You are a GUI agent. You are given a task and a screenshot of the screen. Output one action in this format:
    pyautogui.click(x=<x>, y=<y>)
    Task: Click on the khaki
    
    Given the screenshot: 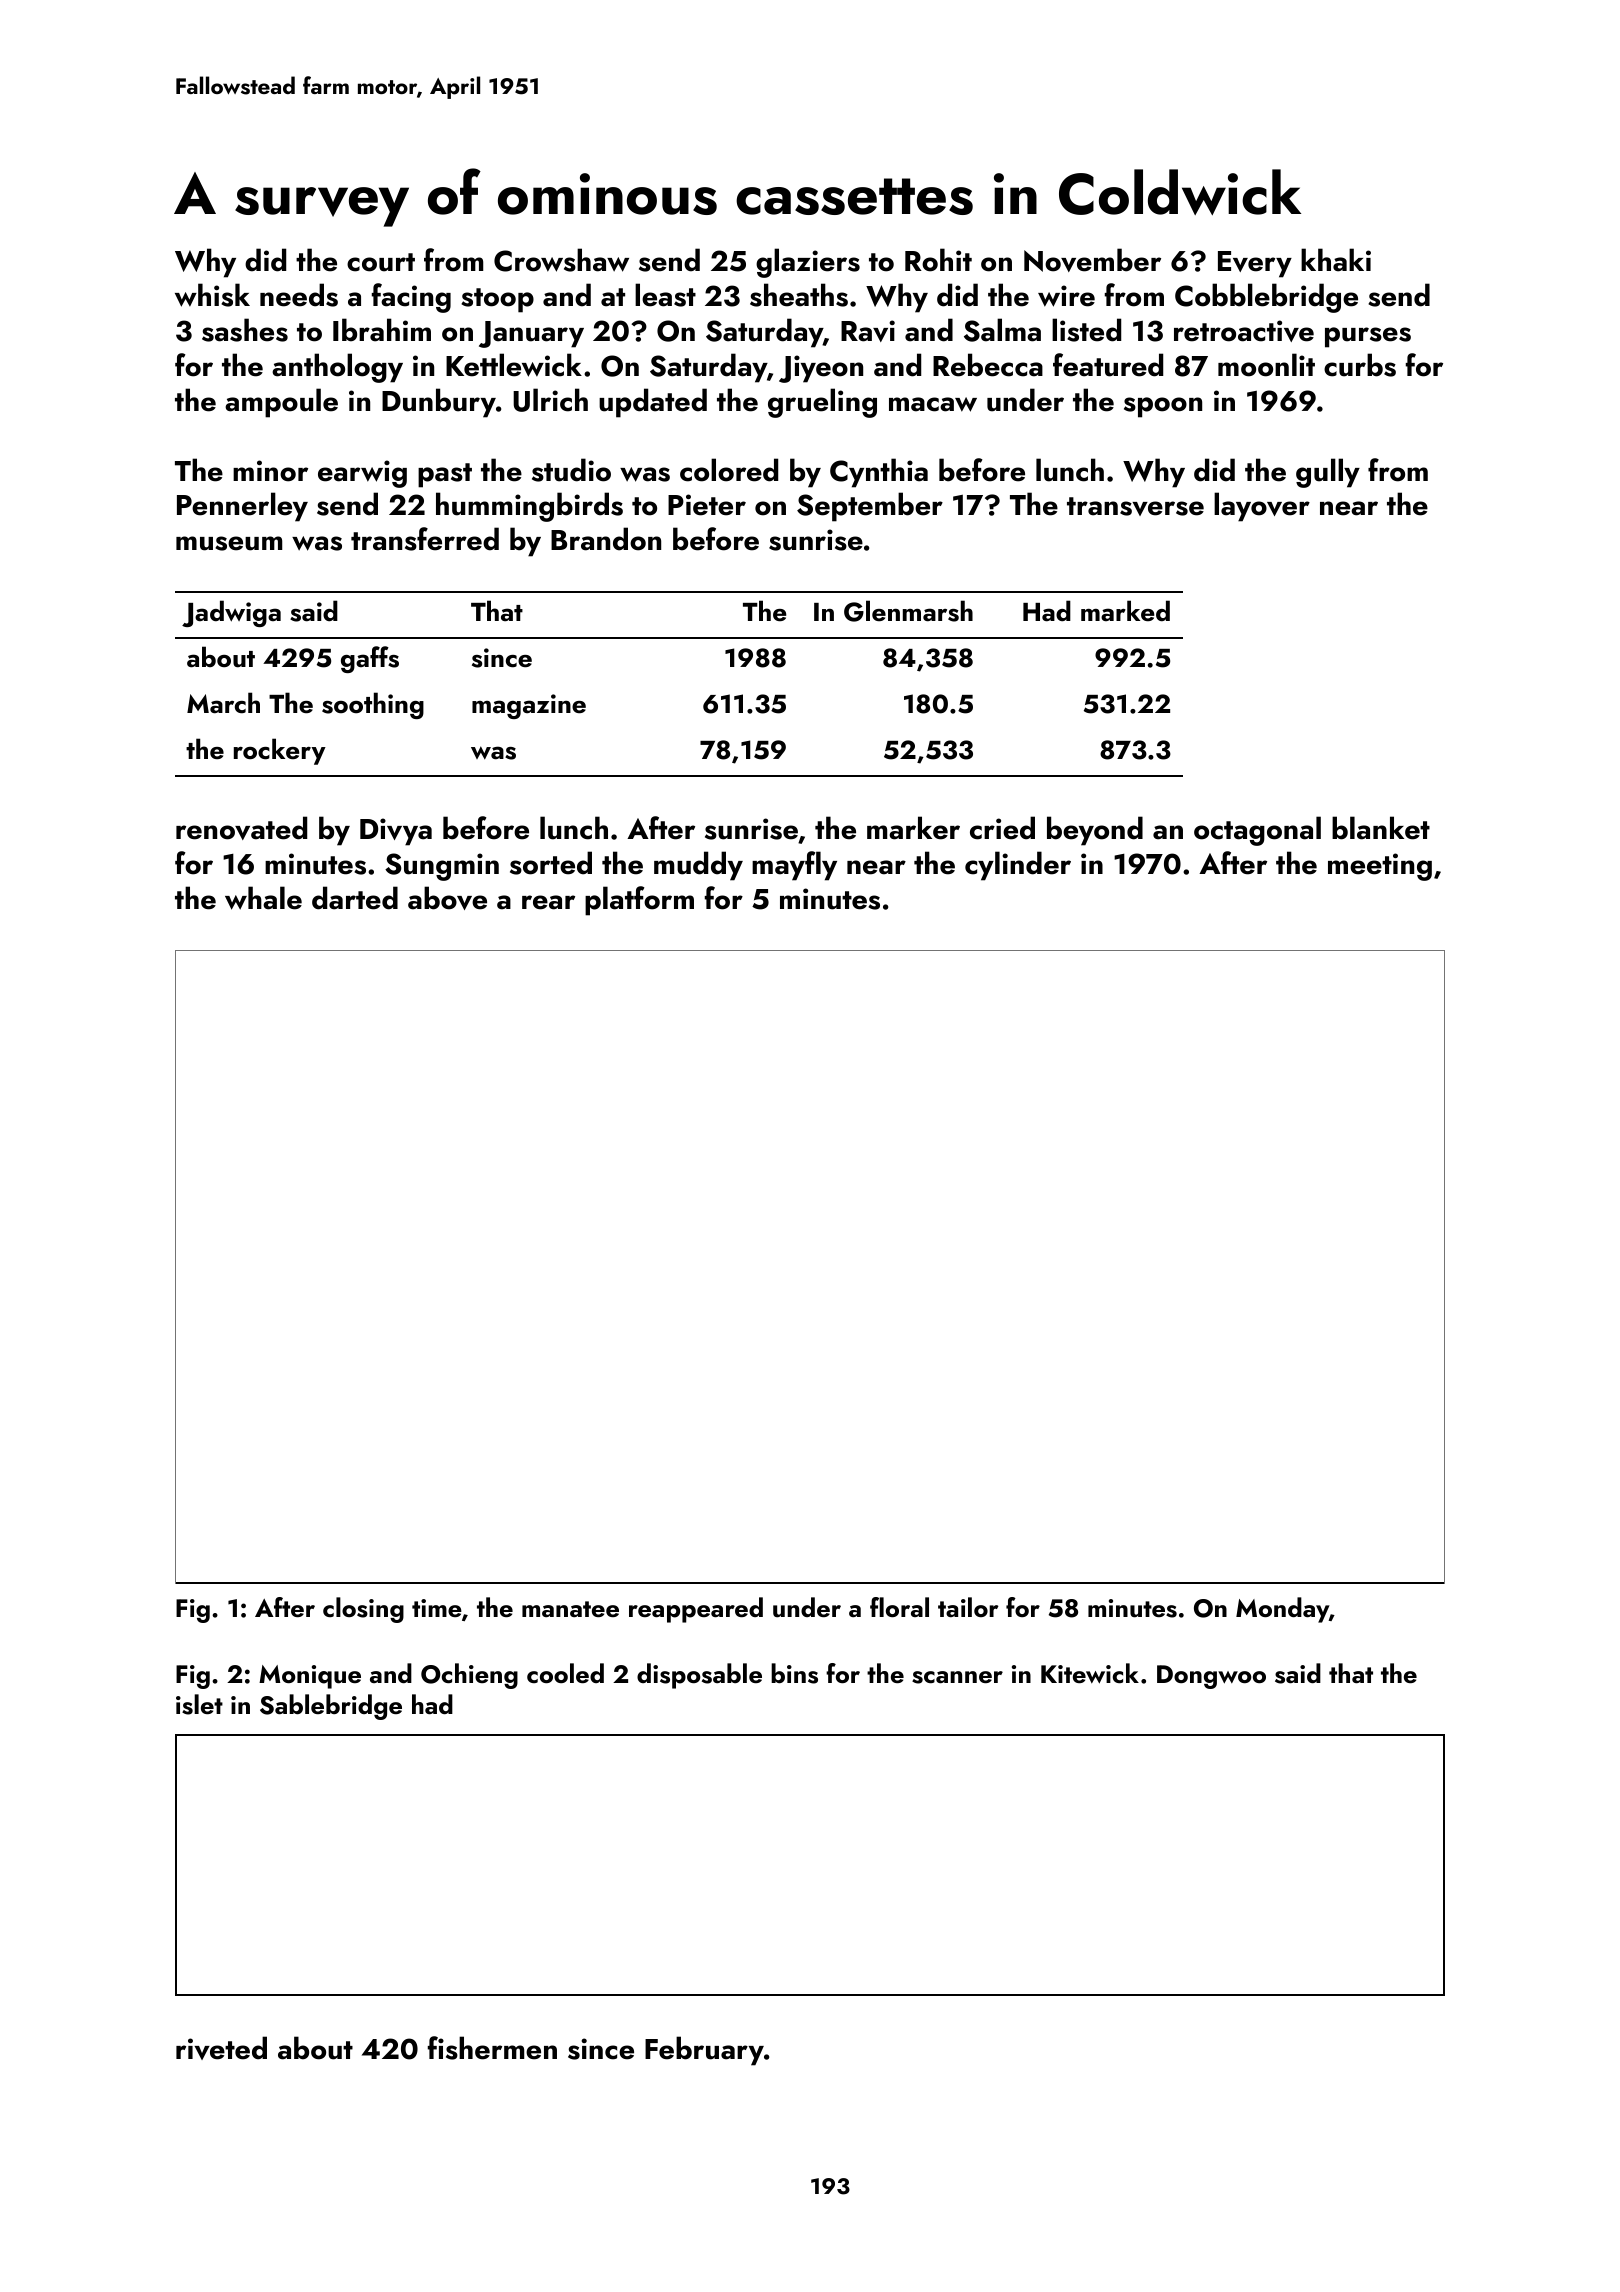 What is the action you would take?
    pyautogui.click(x=1336, y=260)
